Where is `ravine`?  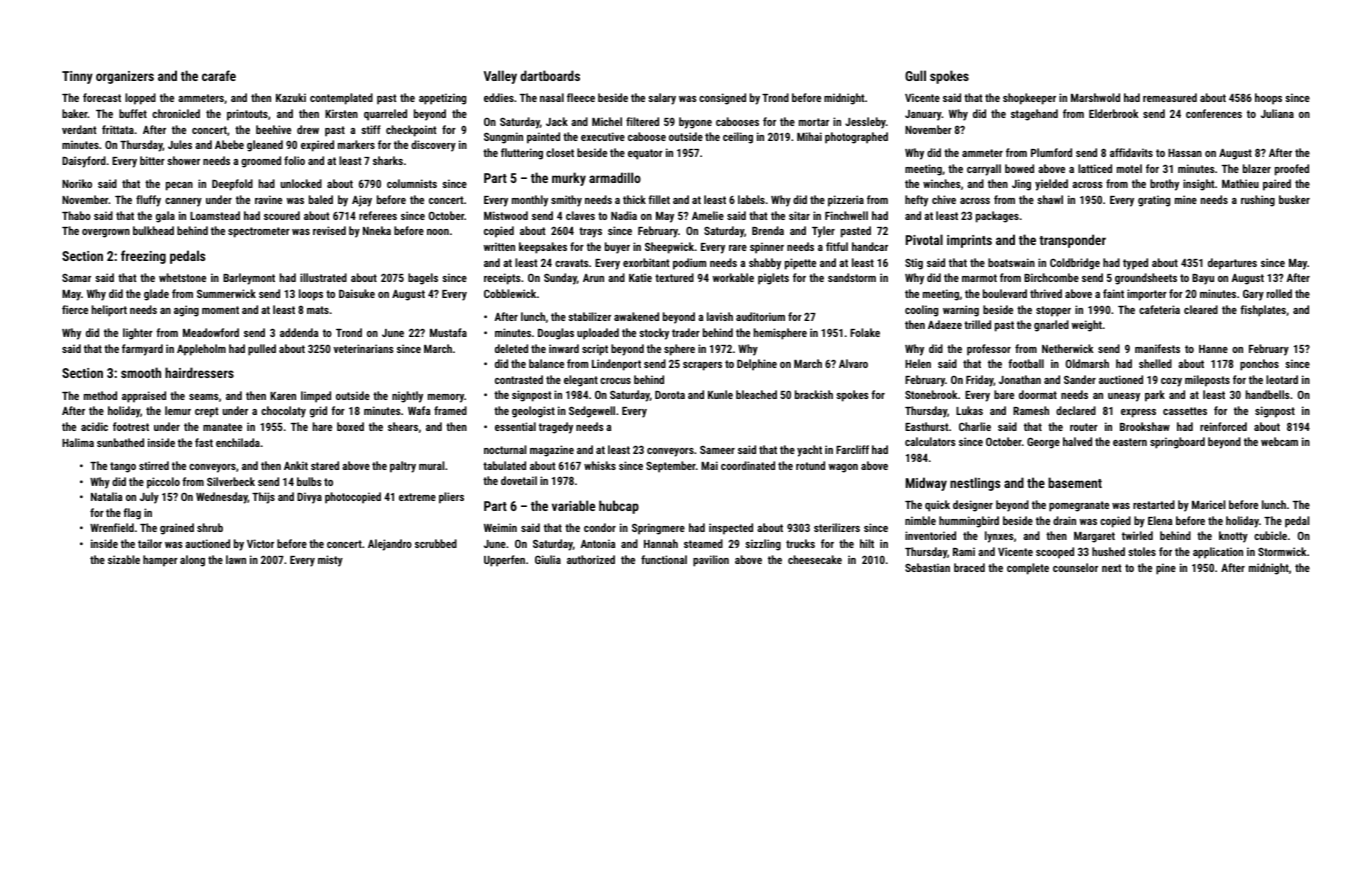
ravine is located at coordinates (268, 199).
